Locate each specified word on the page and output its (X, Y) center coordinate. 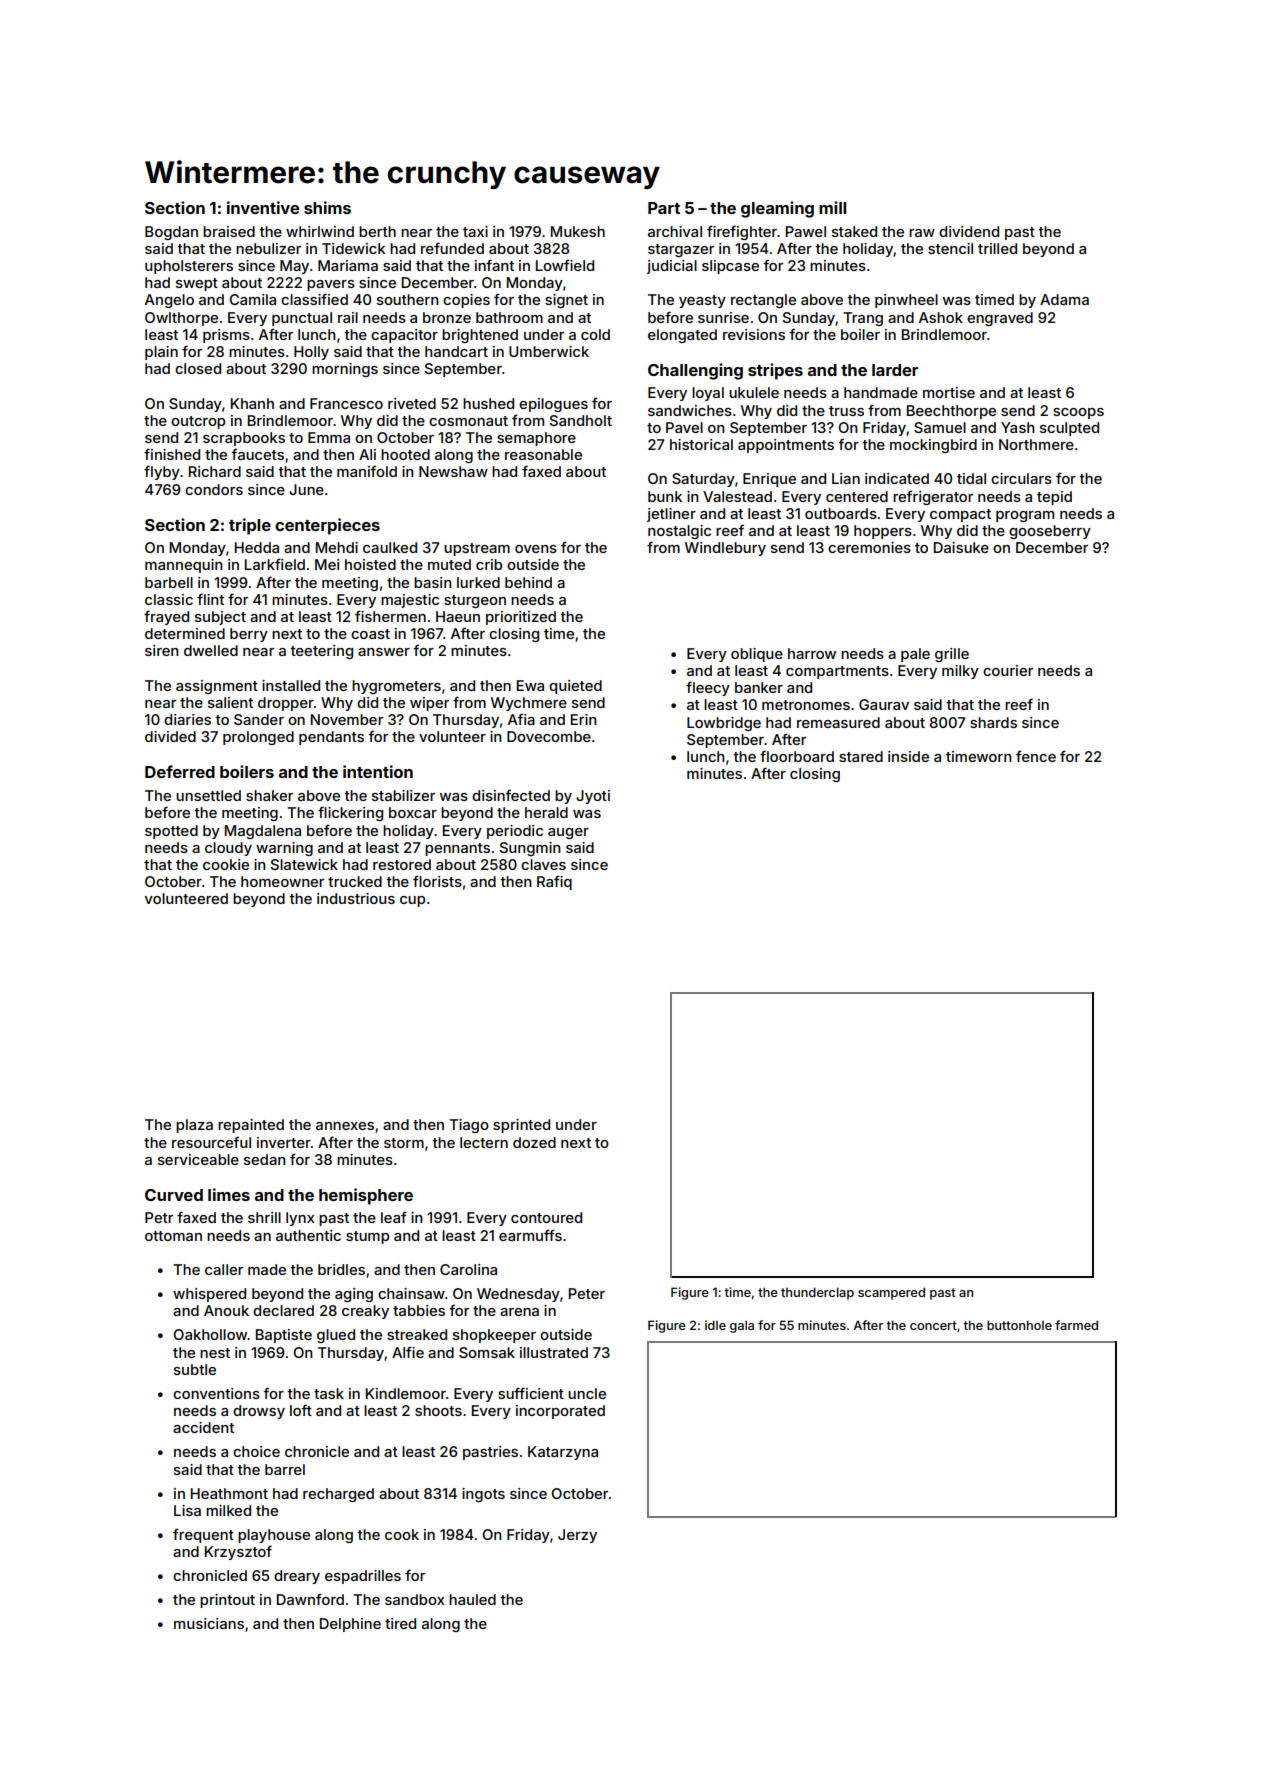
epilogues (553, 405)
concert (933, 1325)
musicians (209, 1623)
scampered (891, 1293)
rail (348, 317)
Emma (329, 437)
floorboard (797, 756)
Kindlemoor (406, 1393)
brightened (480, 336)
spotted (171, 832)
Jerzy (577, 1536)
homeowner (282, 881)
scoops (1078, 413)
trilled (997, 248)
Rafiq (554, 882)
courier (1008, 670)
